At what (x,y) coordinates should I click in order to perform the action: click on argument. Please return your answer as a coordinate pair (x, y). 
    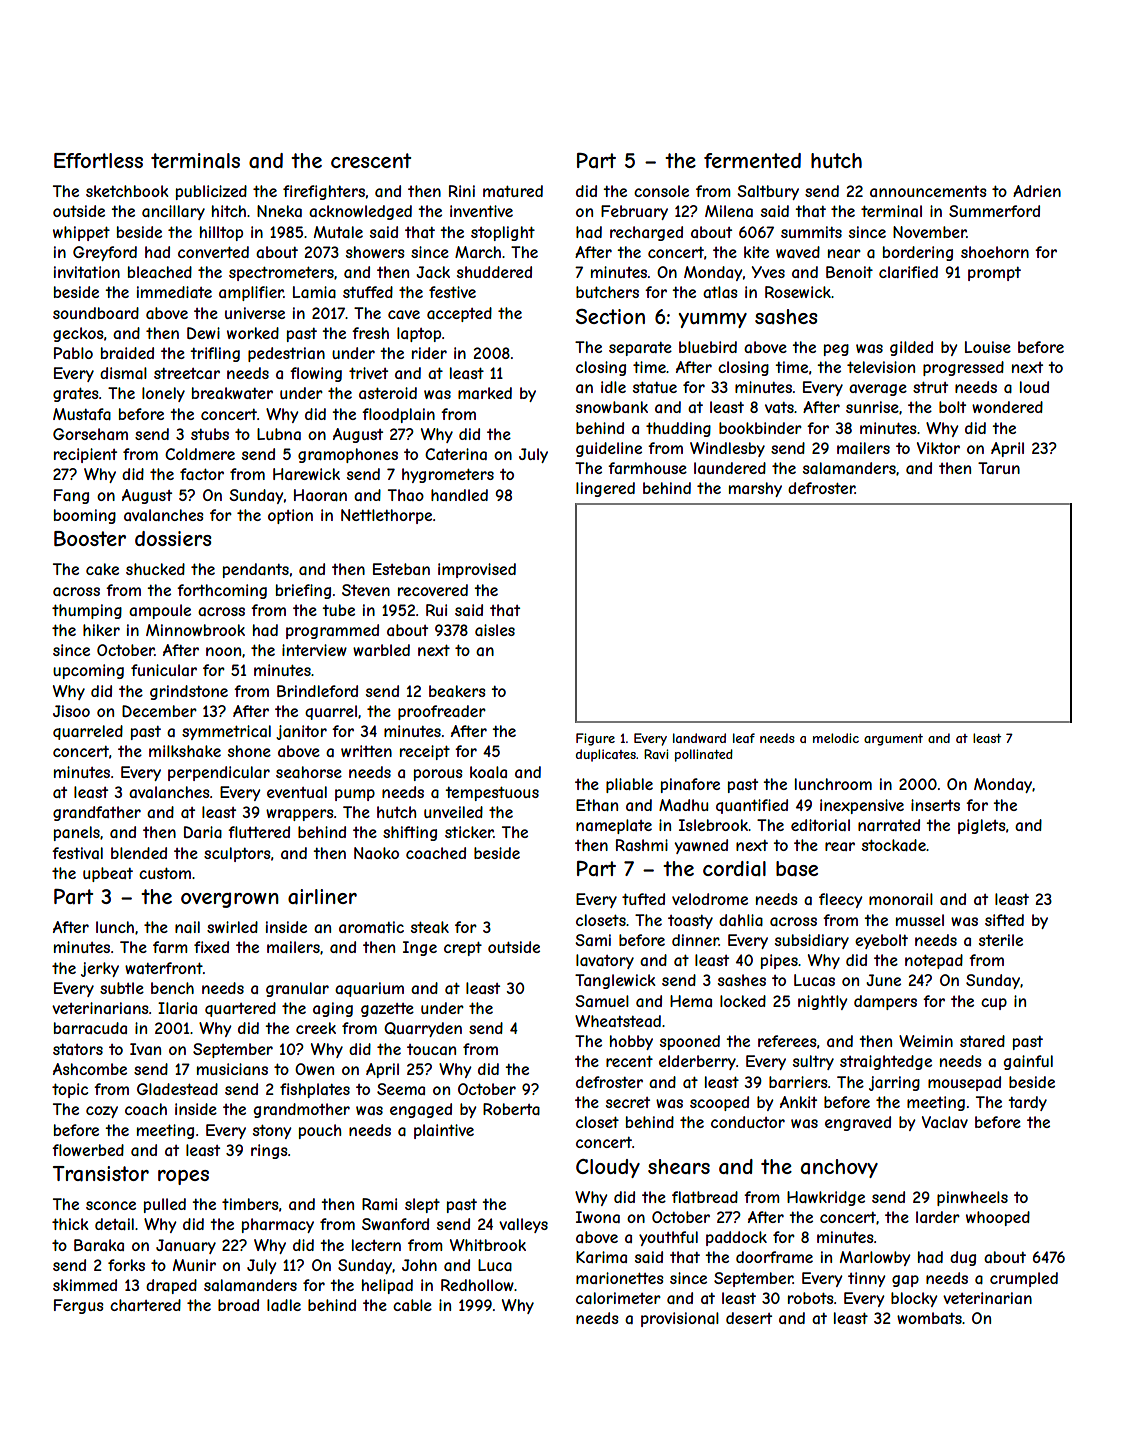
    Looking at the image, I should click on (893, 740).
